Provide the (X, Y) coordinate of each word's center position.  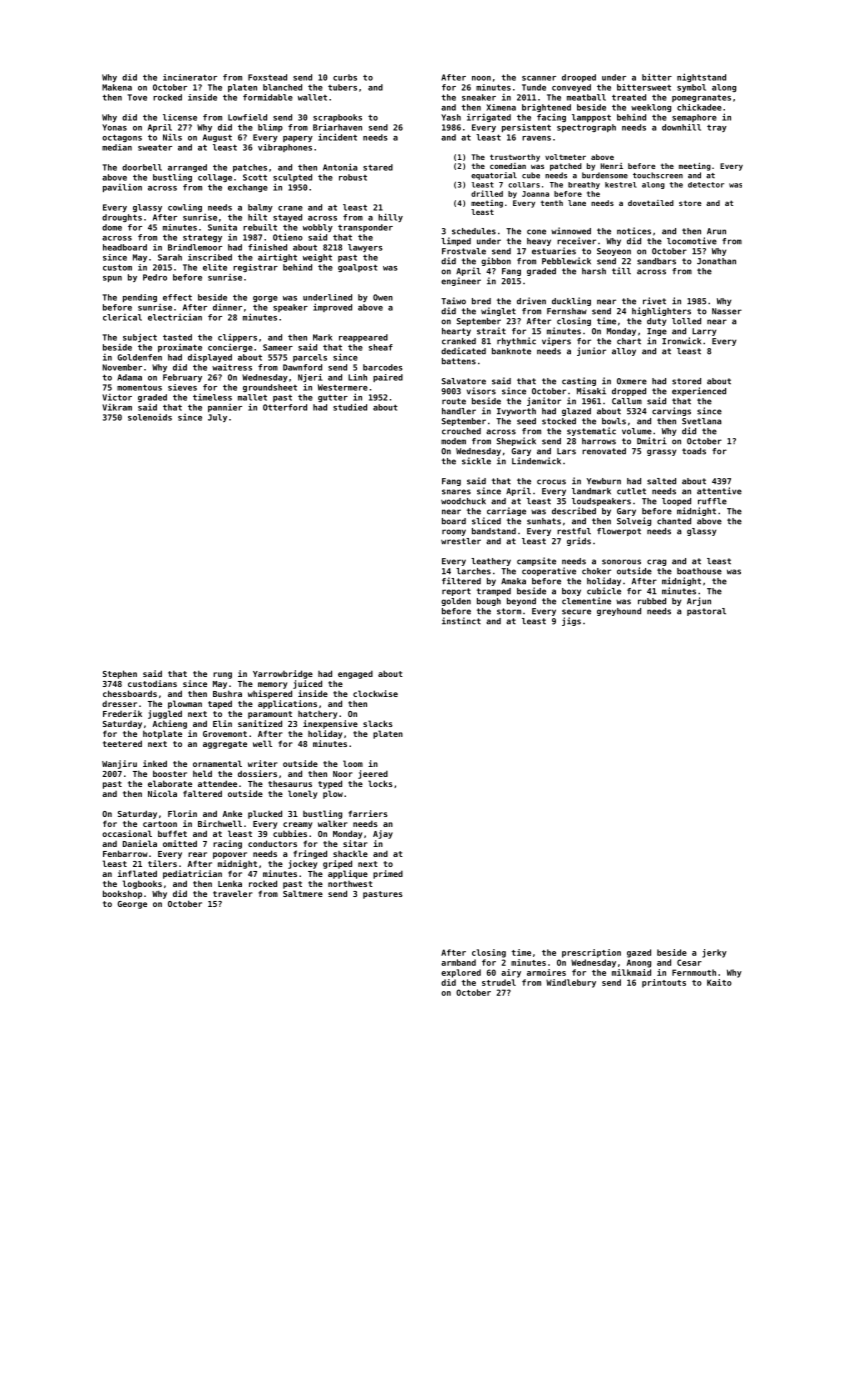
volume (637, 431)
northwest (350, 884)
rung (222, 675)
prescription (591, 953)
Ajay (383, 834)
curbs (345, 77)
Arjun (699, 601)
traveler (233, 893)
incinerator (190, 77)
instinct (461, 621)
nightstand (701, 77)
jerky (714, 953)
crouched (461, 431)
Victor (117, 397)
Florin (182, 813)
